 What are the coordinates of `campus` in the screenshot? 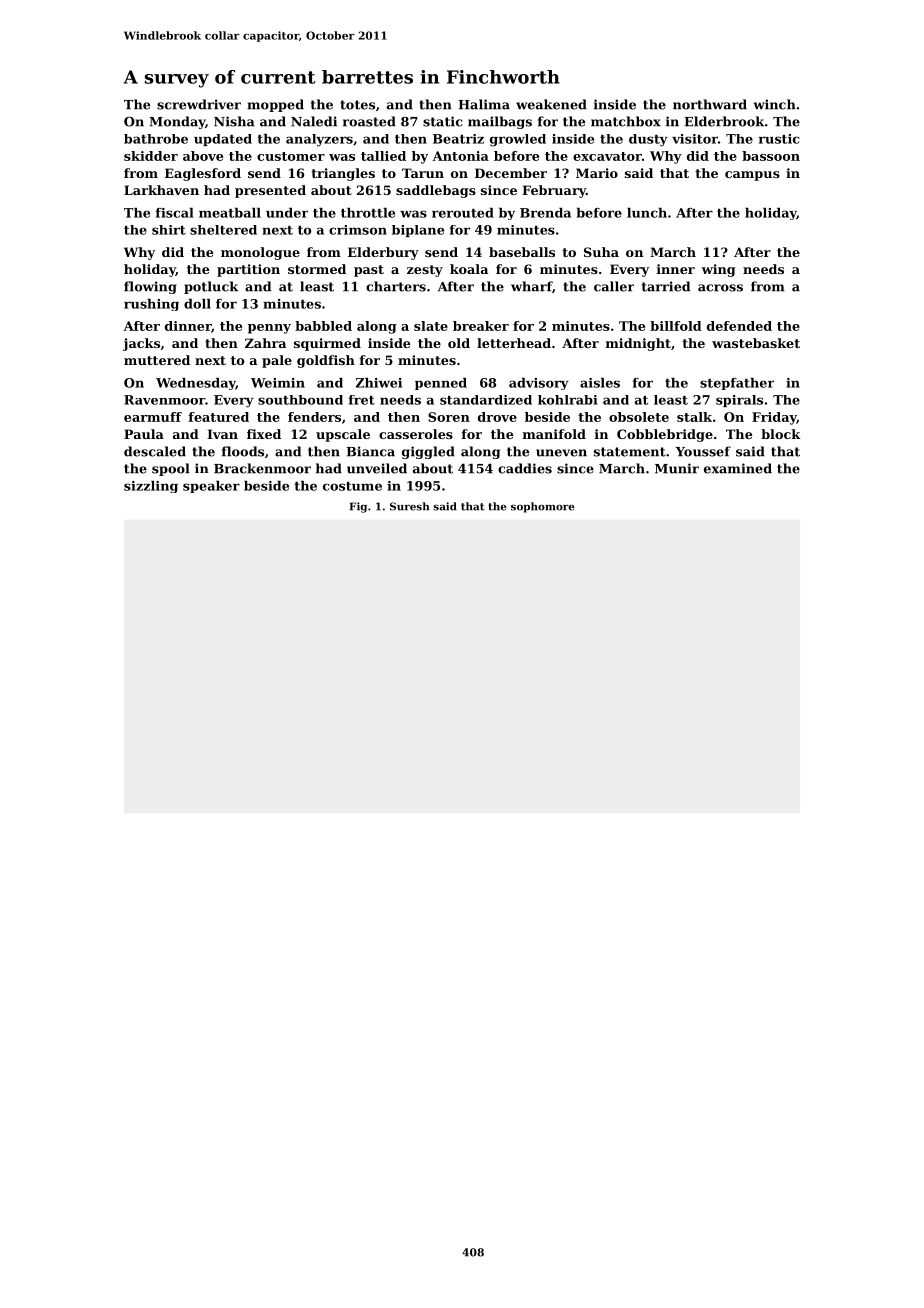 It's located at (752, 176).
